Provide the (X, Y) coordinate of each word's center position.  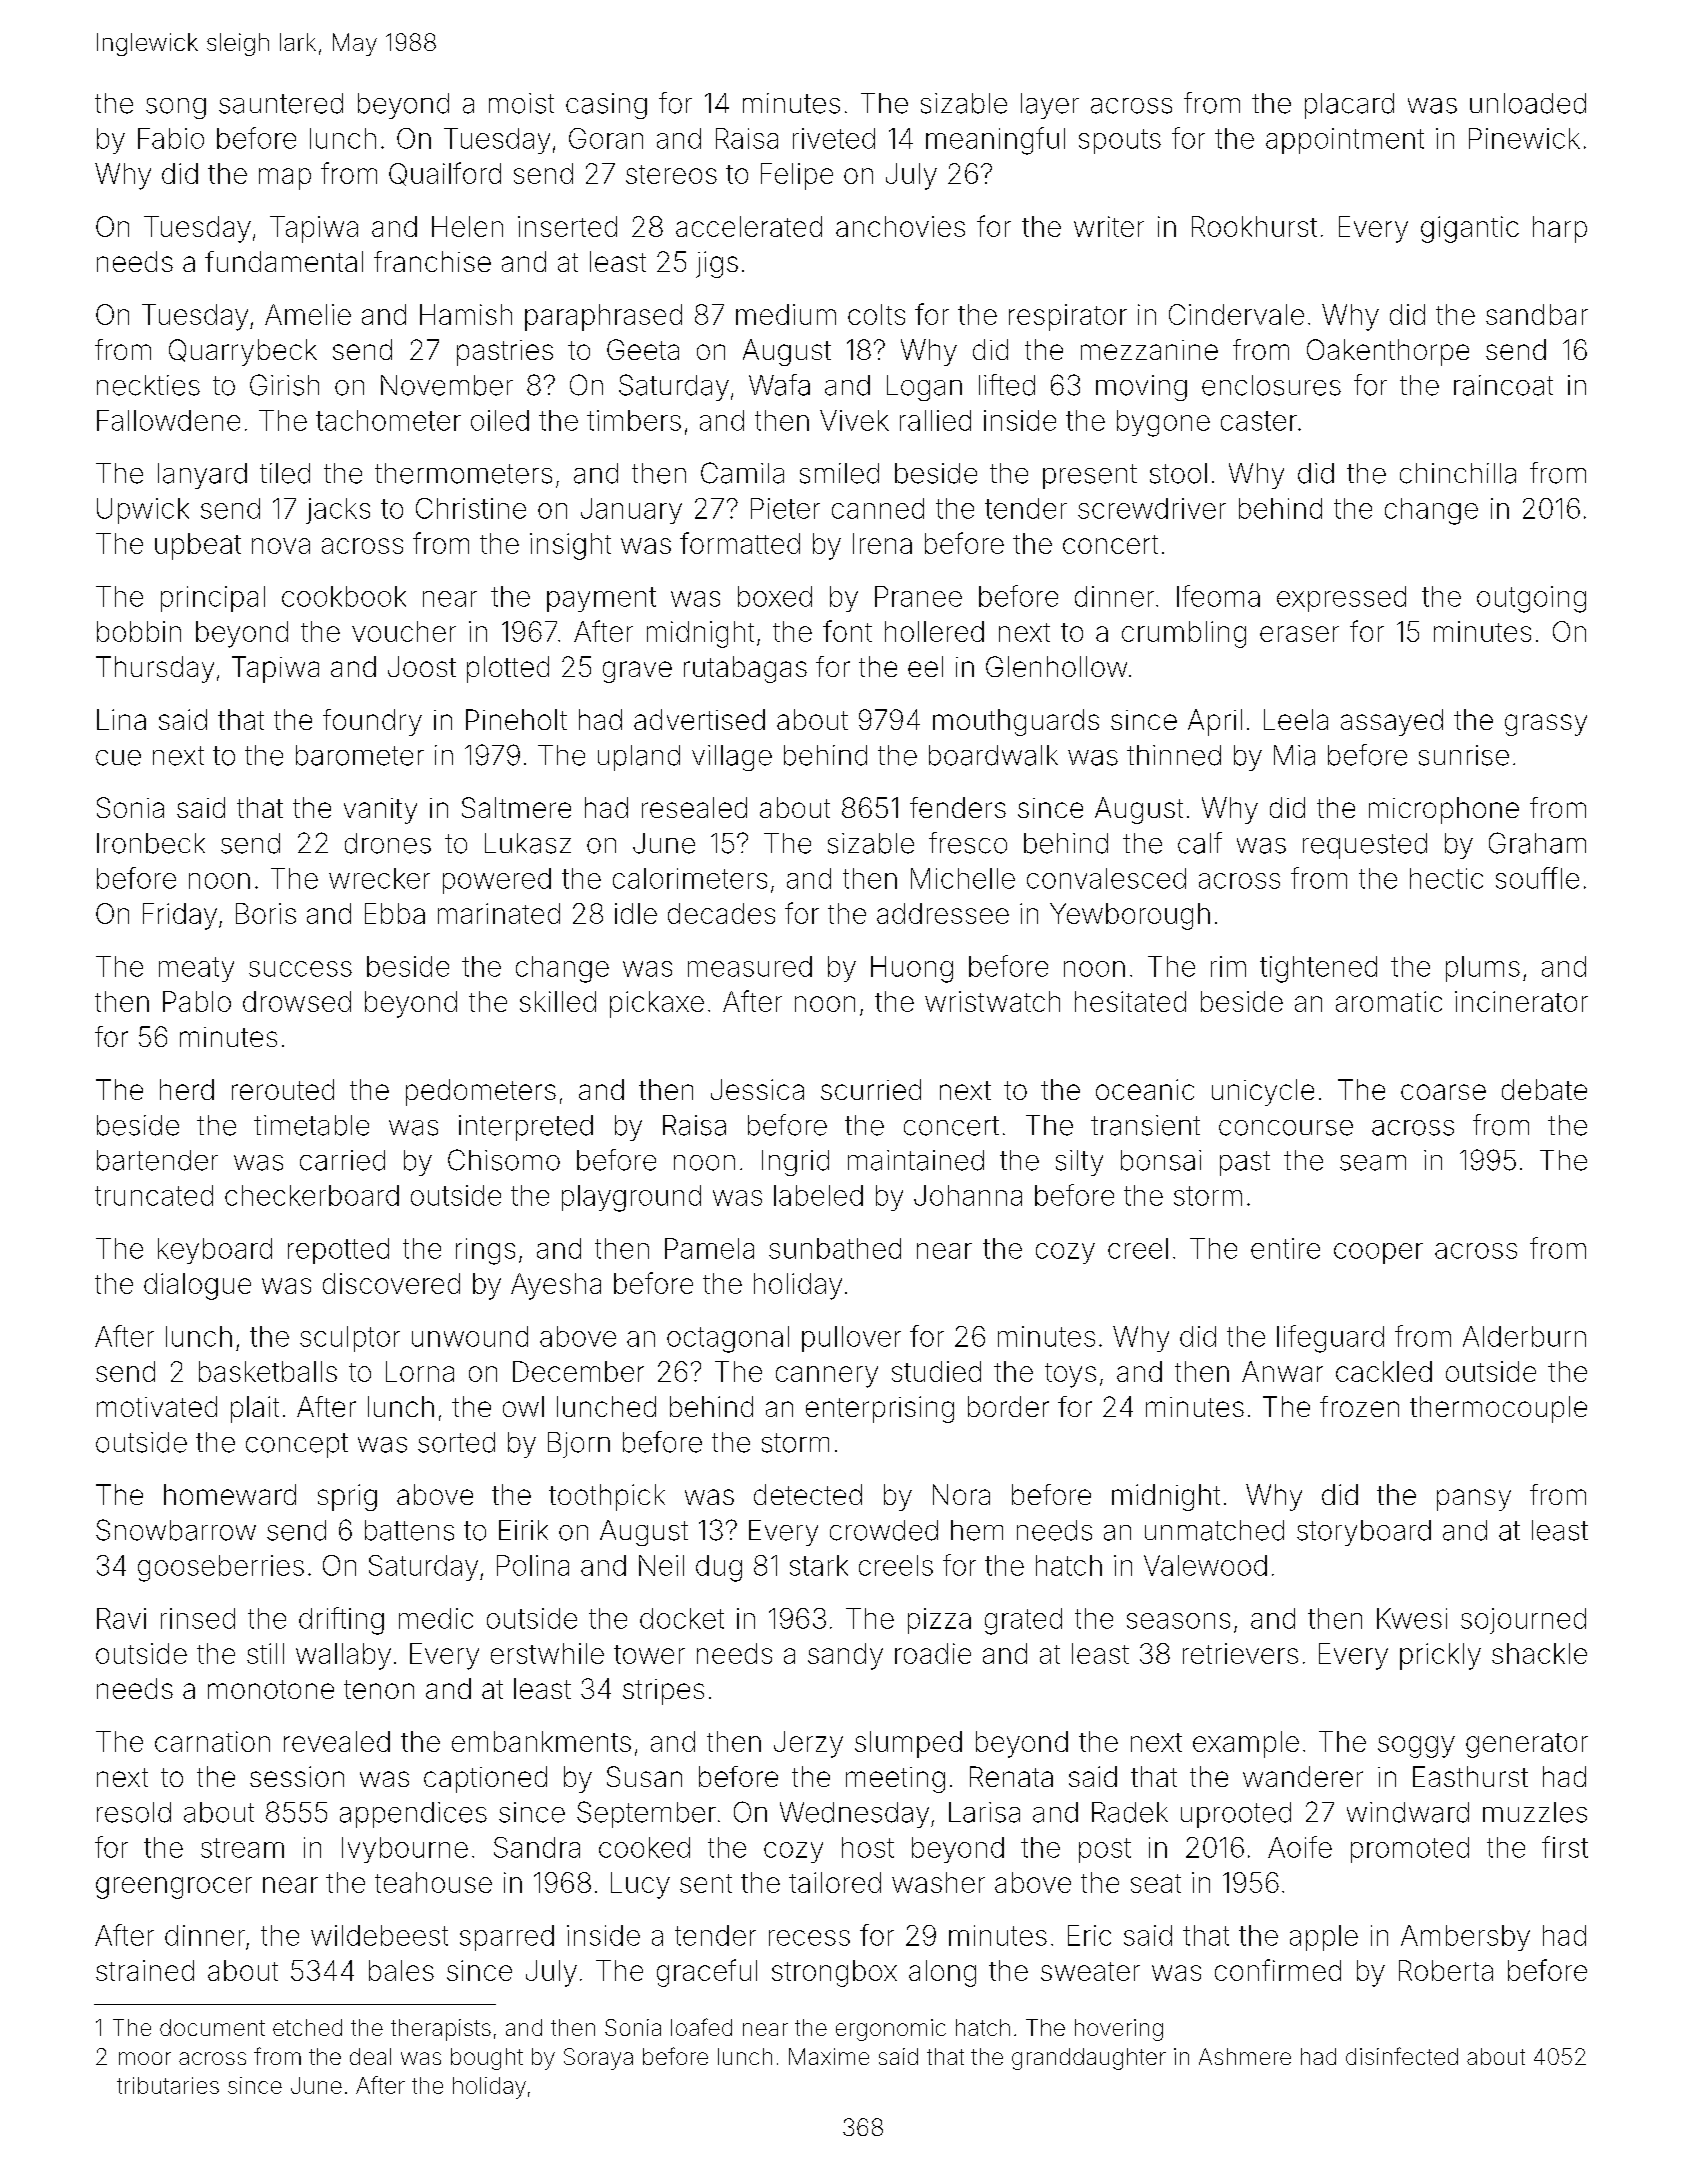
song (176, 108)
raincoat (1503, 385)
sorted (456, 1442)
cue (118, 758)
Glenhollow (1056, 666)
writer (1109, 226)
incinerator (1521, 1001)
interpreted (526, 1128)
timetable (311, 1125)
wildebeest (379, 1935)
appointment (1345, 141)
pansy (1474, 1500)
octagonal (728, 1339)
